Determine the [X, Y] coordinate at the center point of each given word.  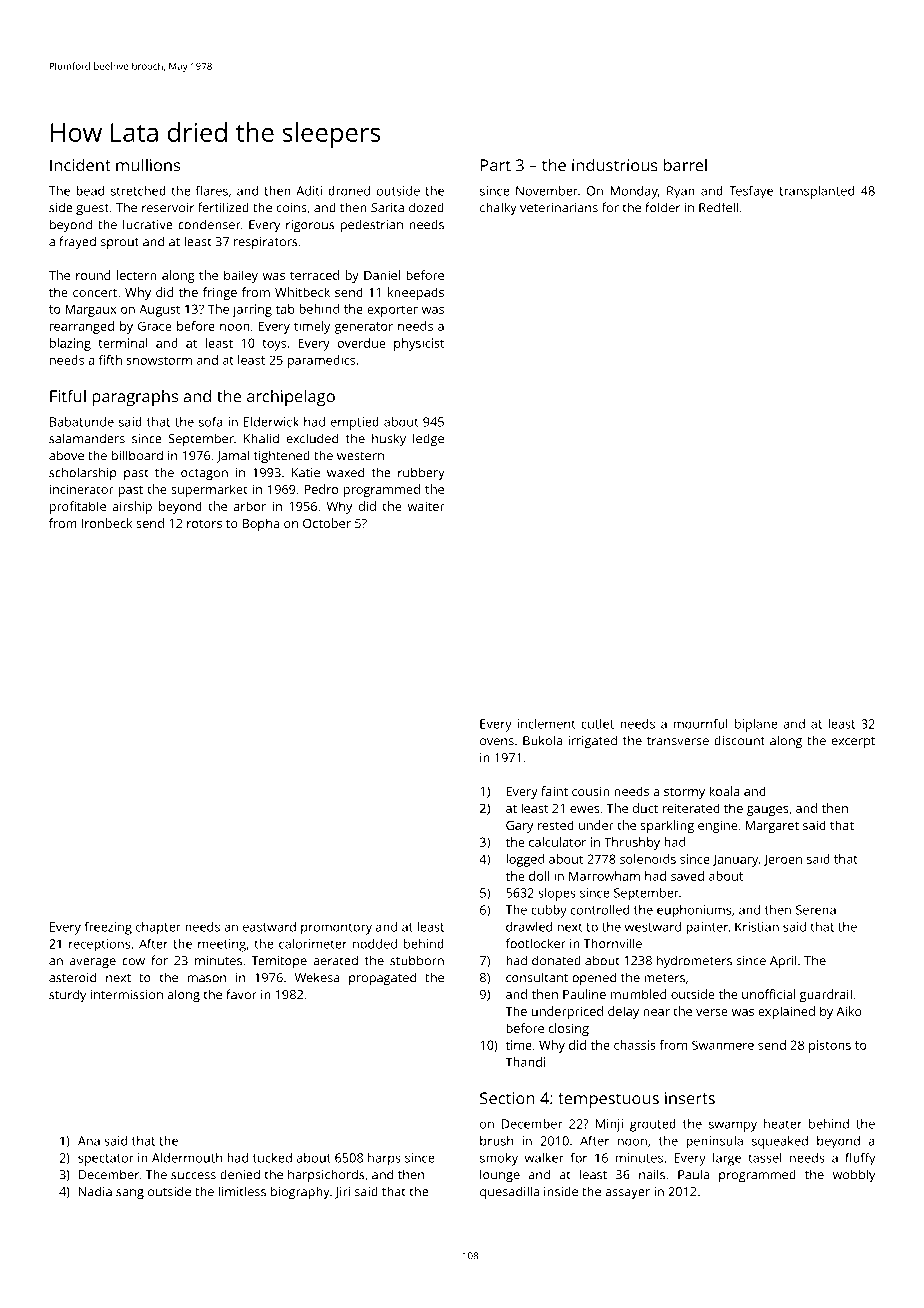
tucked [272, 1158]
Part [496, 165]
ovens [497, 742]
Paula [693, 1174]
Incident [80, 165]
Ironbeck [107, 523]
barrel [685, 165]
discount [739, 740]
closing [568, 1029]
